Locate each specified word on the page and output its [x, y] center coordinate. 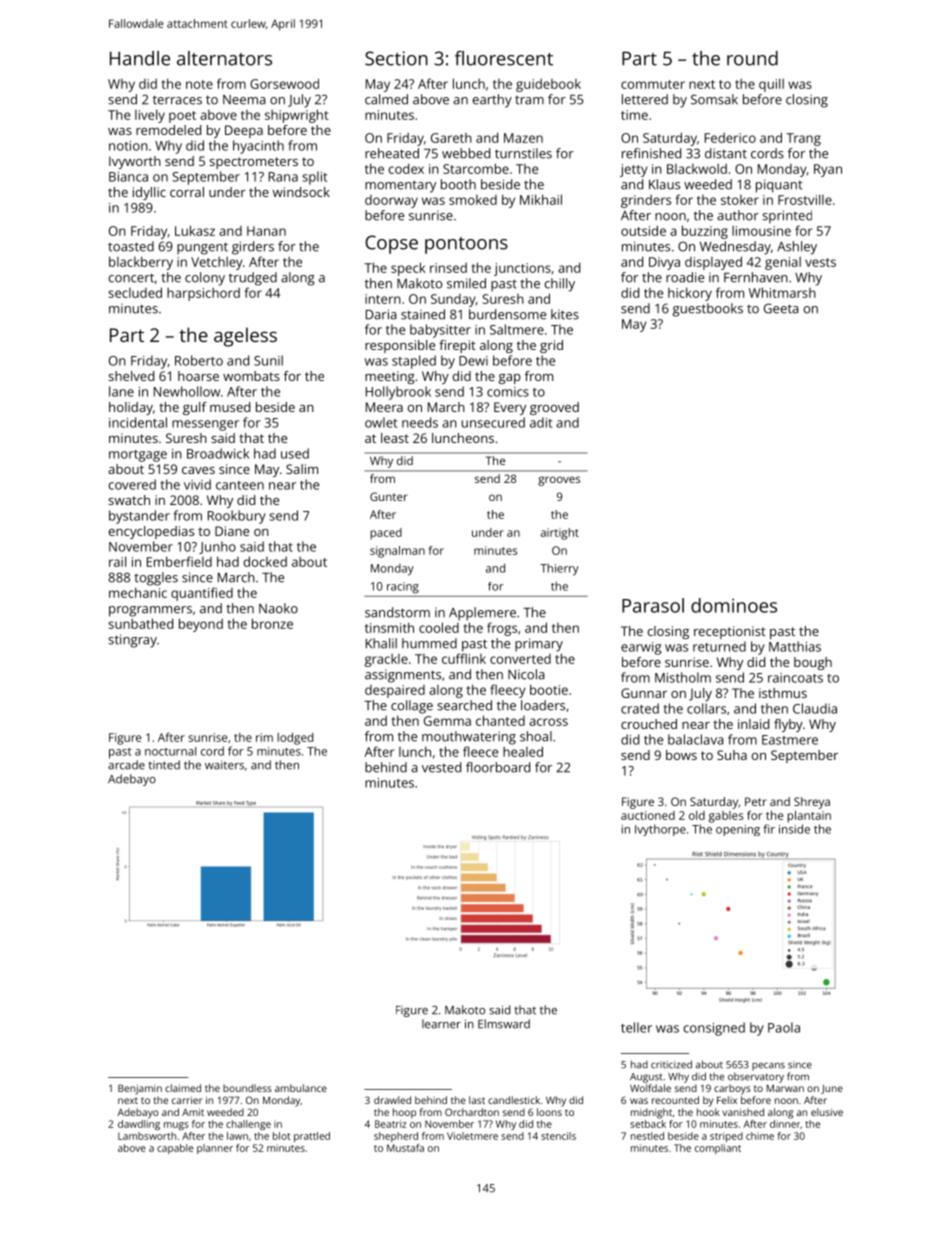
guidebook [548, 85]
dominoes [734, 605]
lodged [295, 739]
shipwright [297, 116]
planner [215, 1149]
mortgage [138, 456]
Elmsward [504, 1024]
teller [636, 1027]
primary [539, 645]
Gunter [389, 496]
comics [508, 392]
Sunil [268, 360]
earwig [641, 648]
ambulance [301, 1088]
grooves [559, 481]
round [752, 58]
